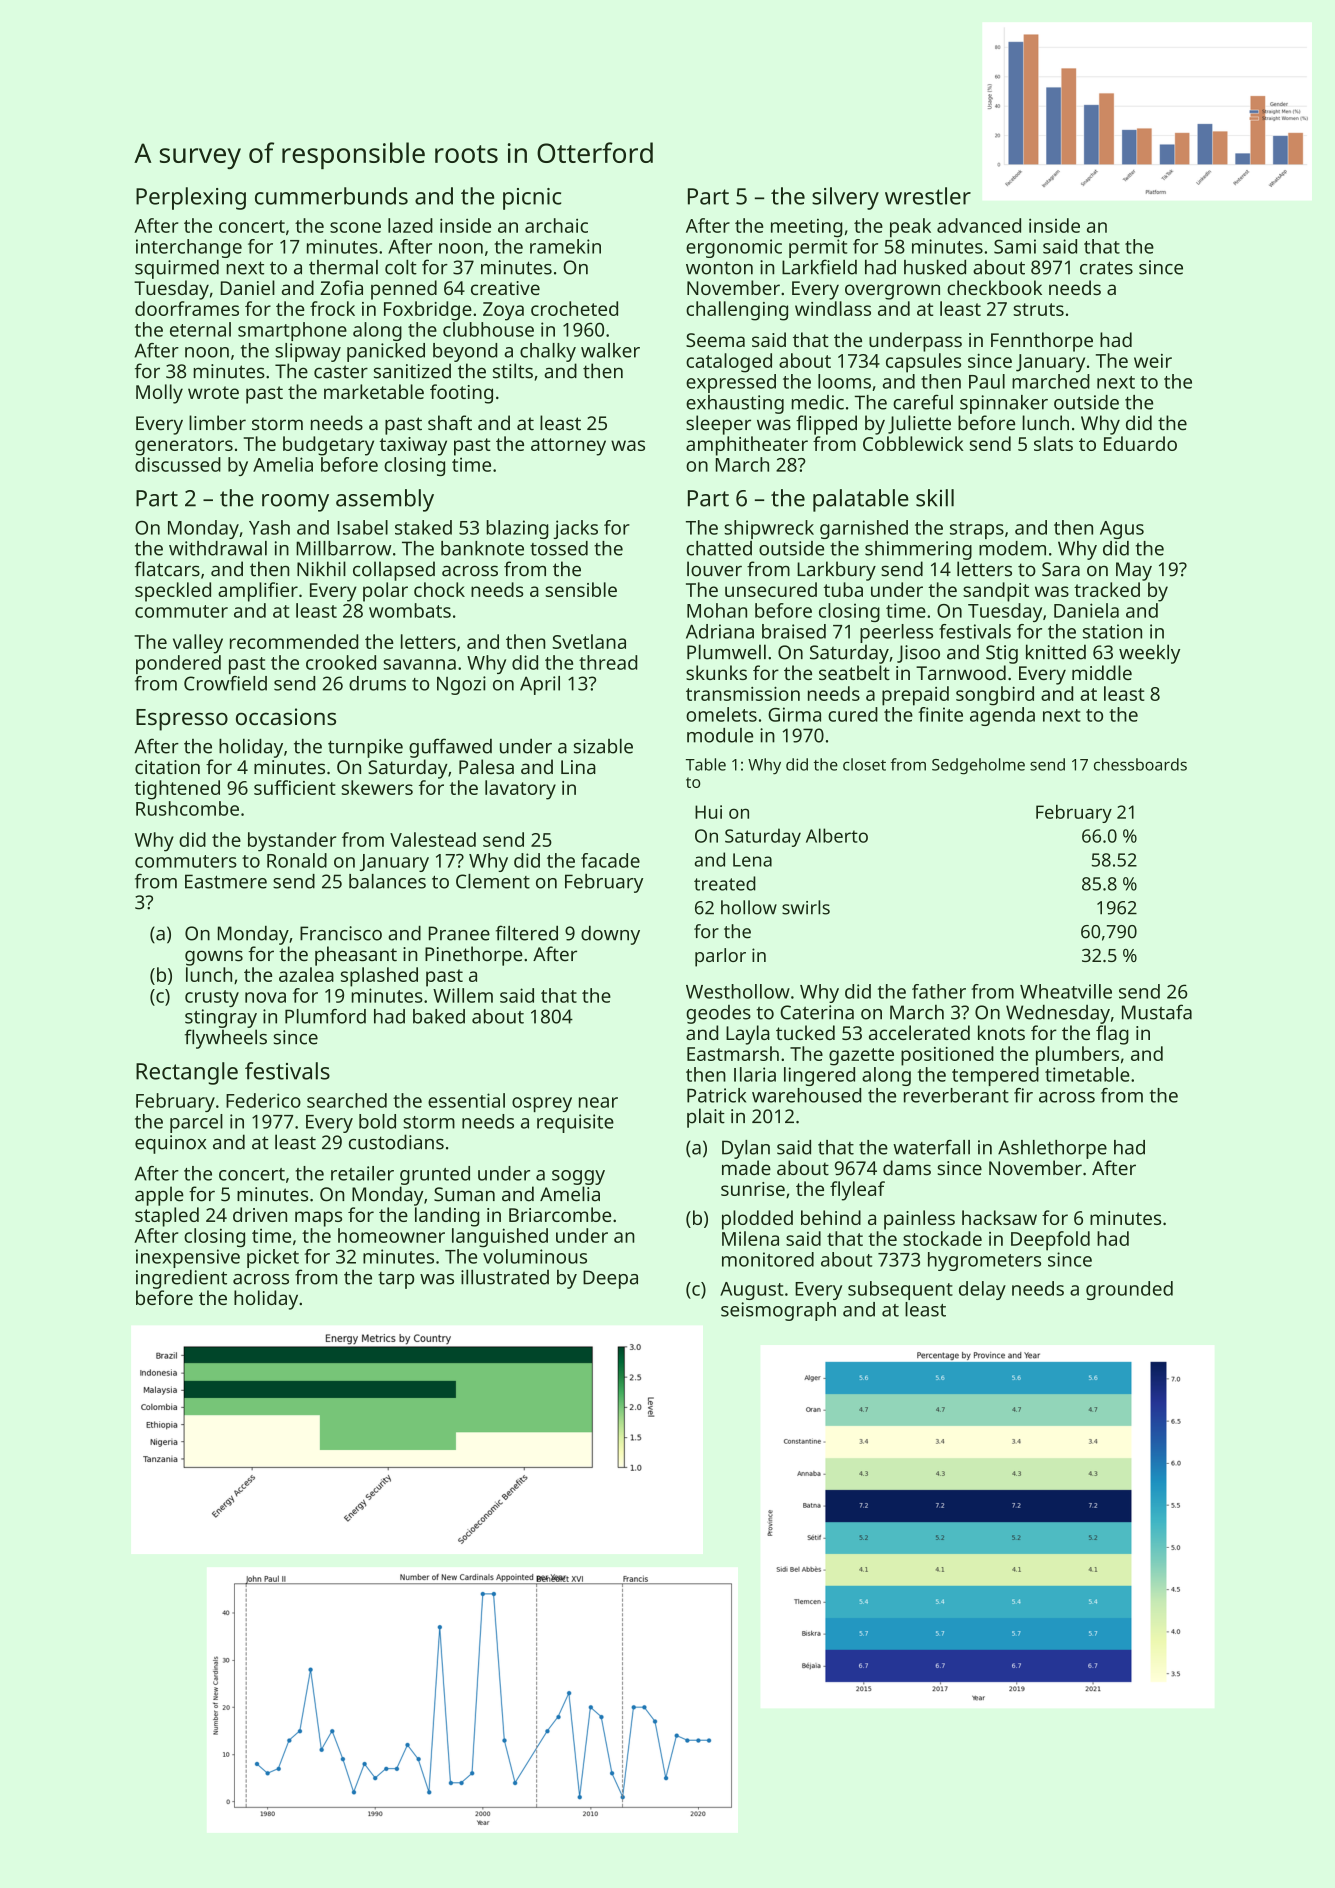 The width and height of the image is (1335, 1888). Describe the element at coordinates (167, 1217) in the image. I see `stapled` at that location.
